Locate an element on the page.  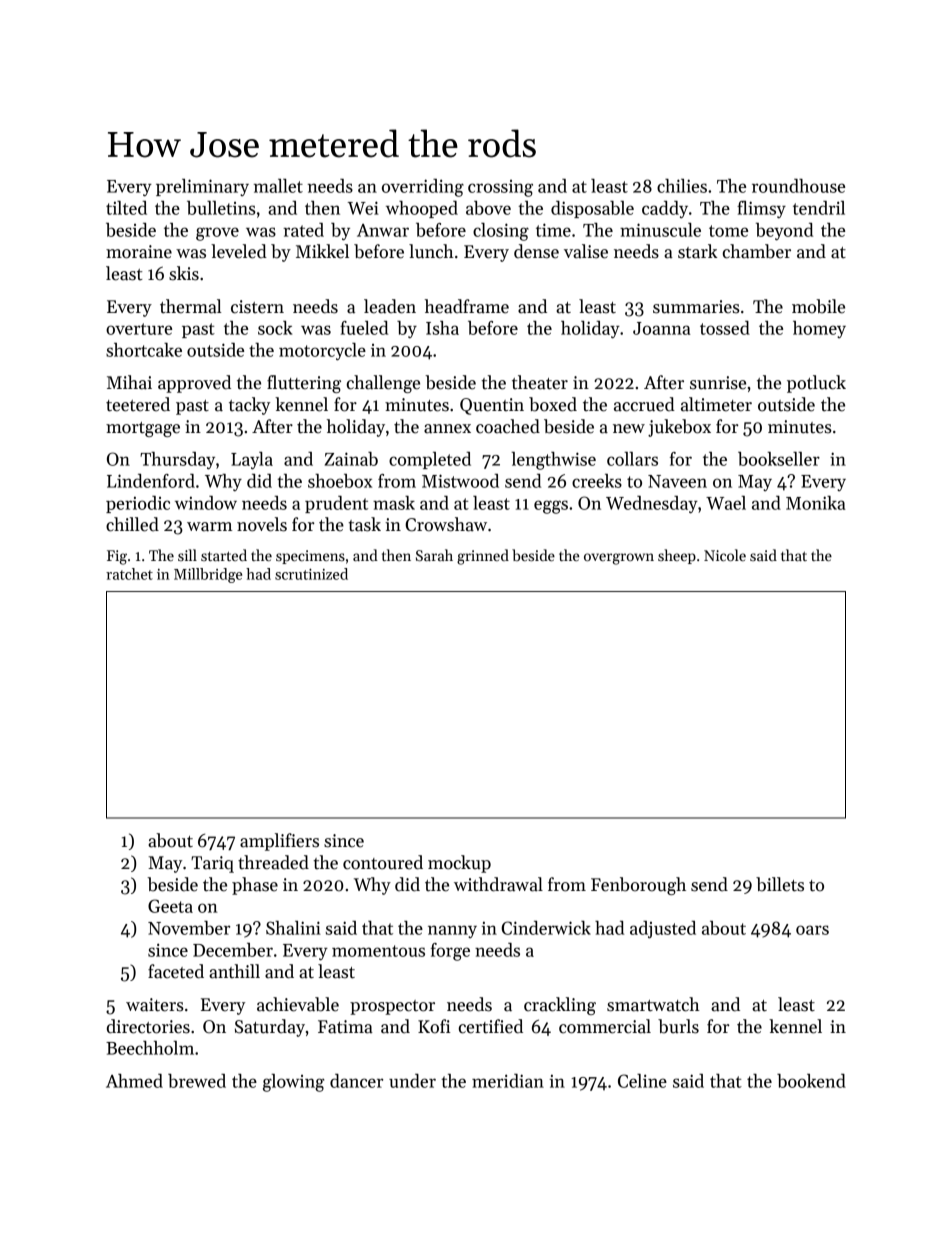
beyond is located at coordinates (784, 232).
